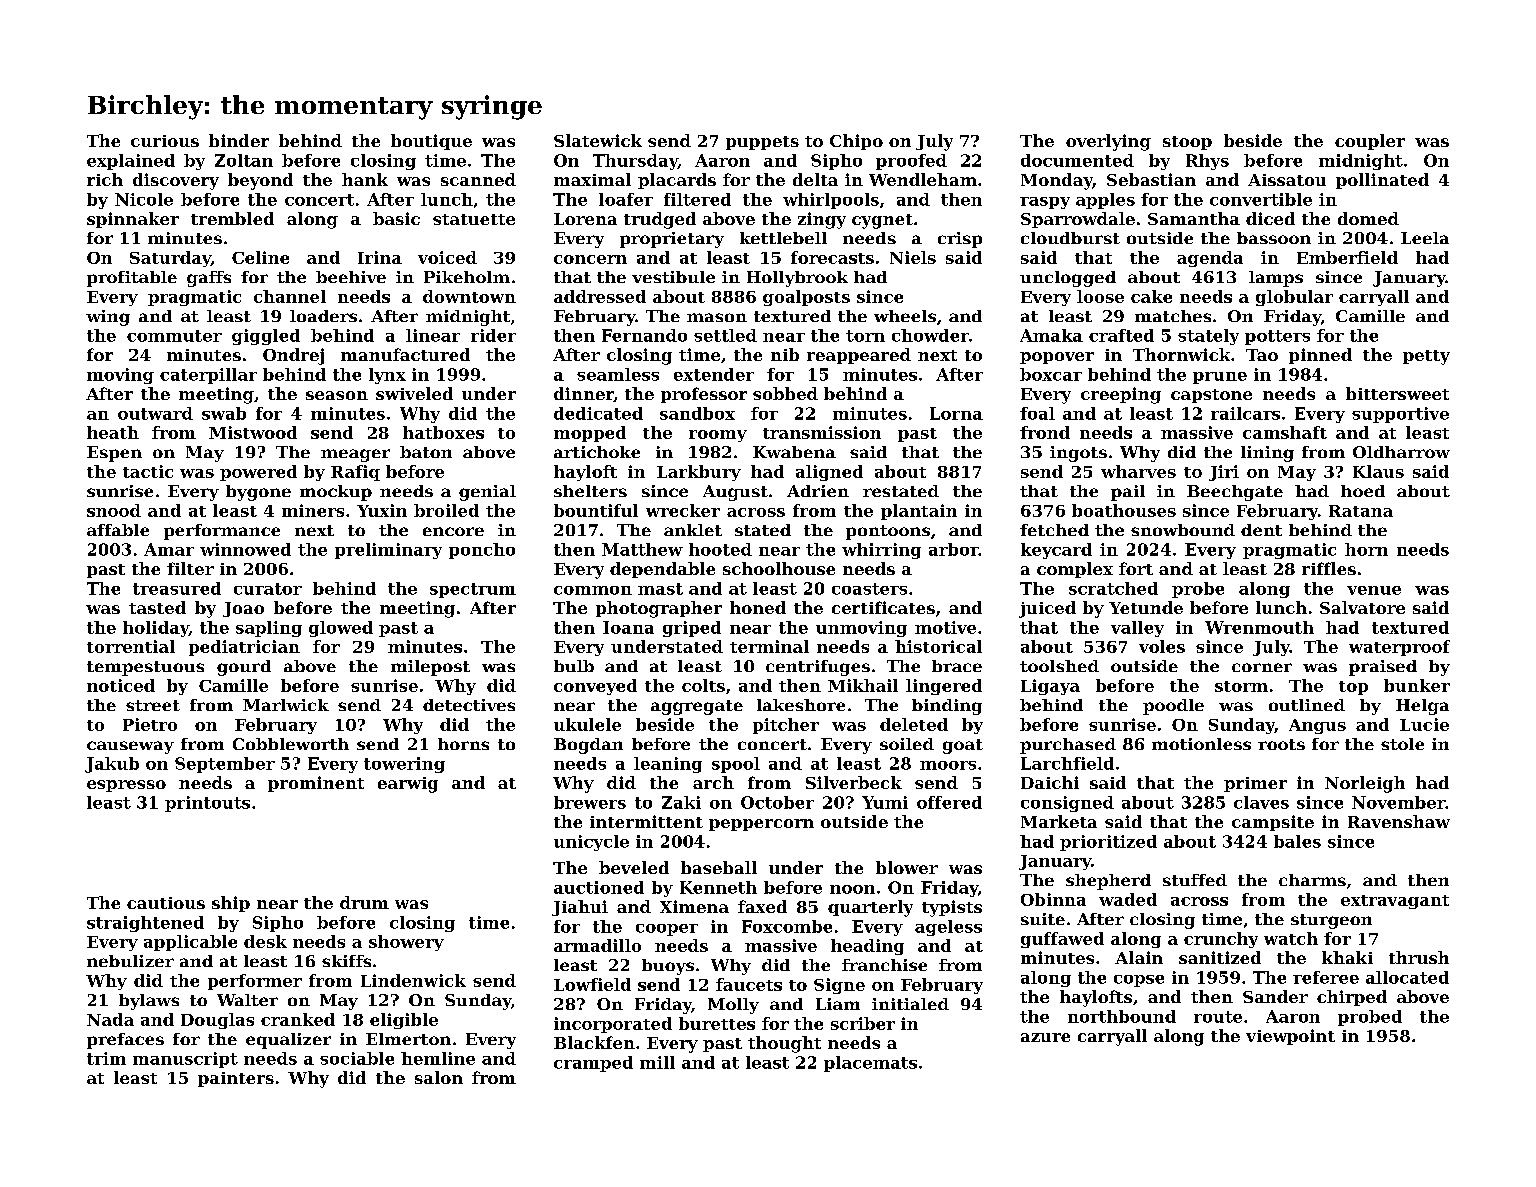  I want to click on Oldharrow, so click(1401, 452).
